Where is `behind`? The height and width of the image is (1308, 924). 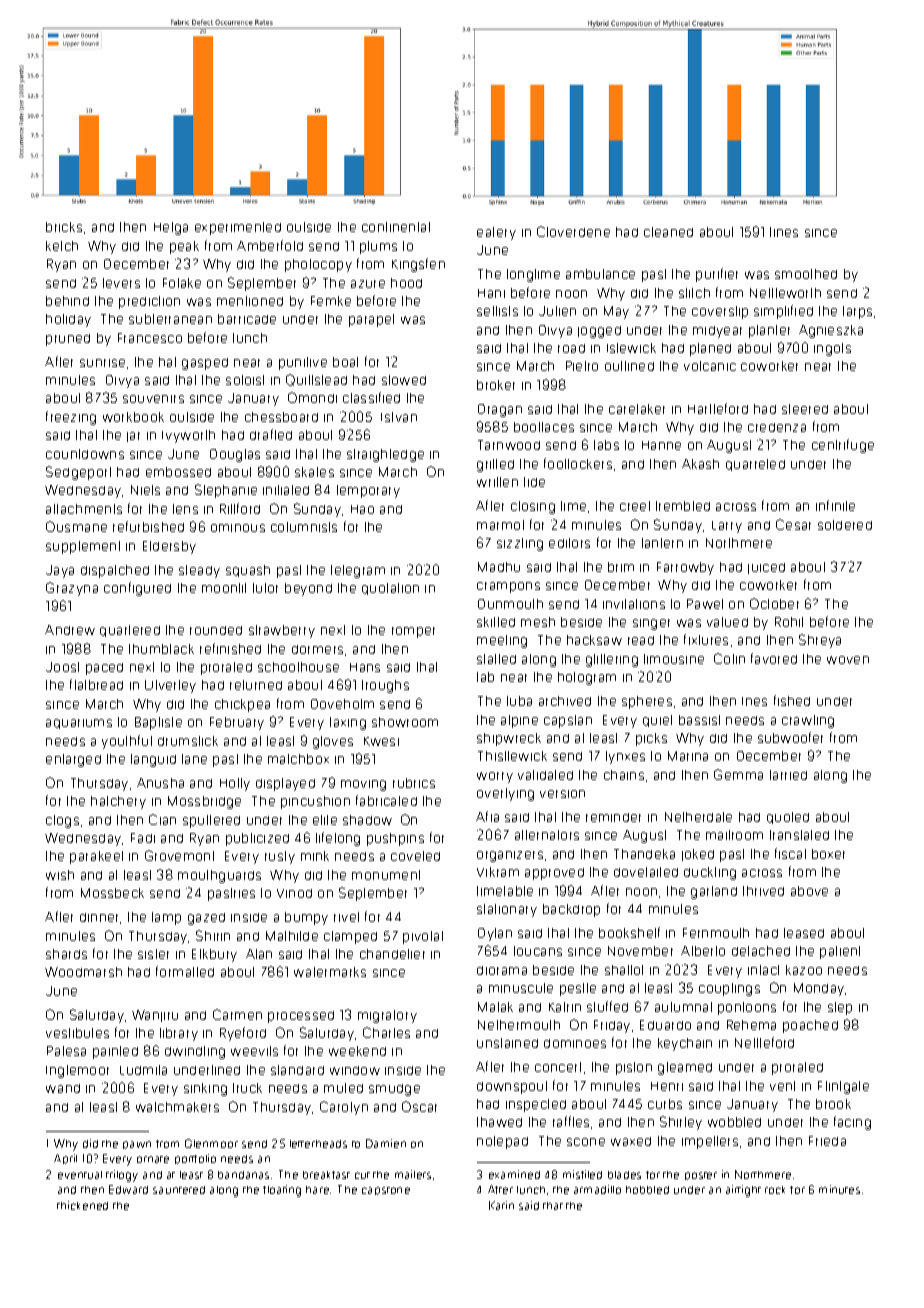 behind is located at coordinates (67, 301).
